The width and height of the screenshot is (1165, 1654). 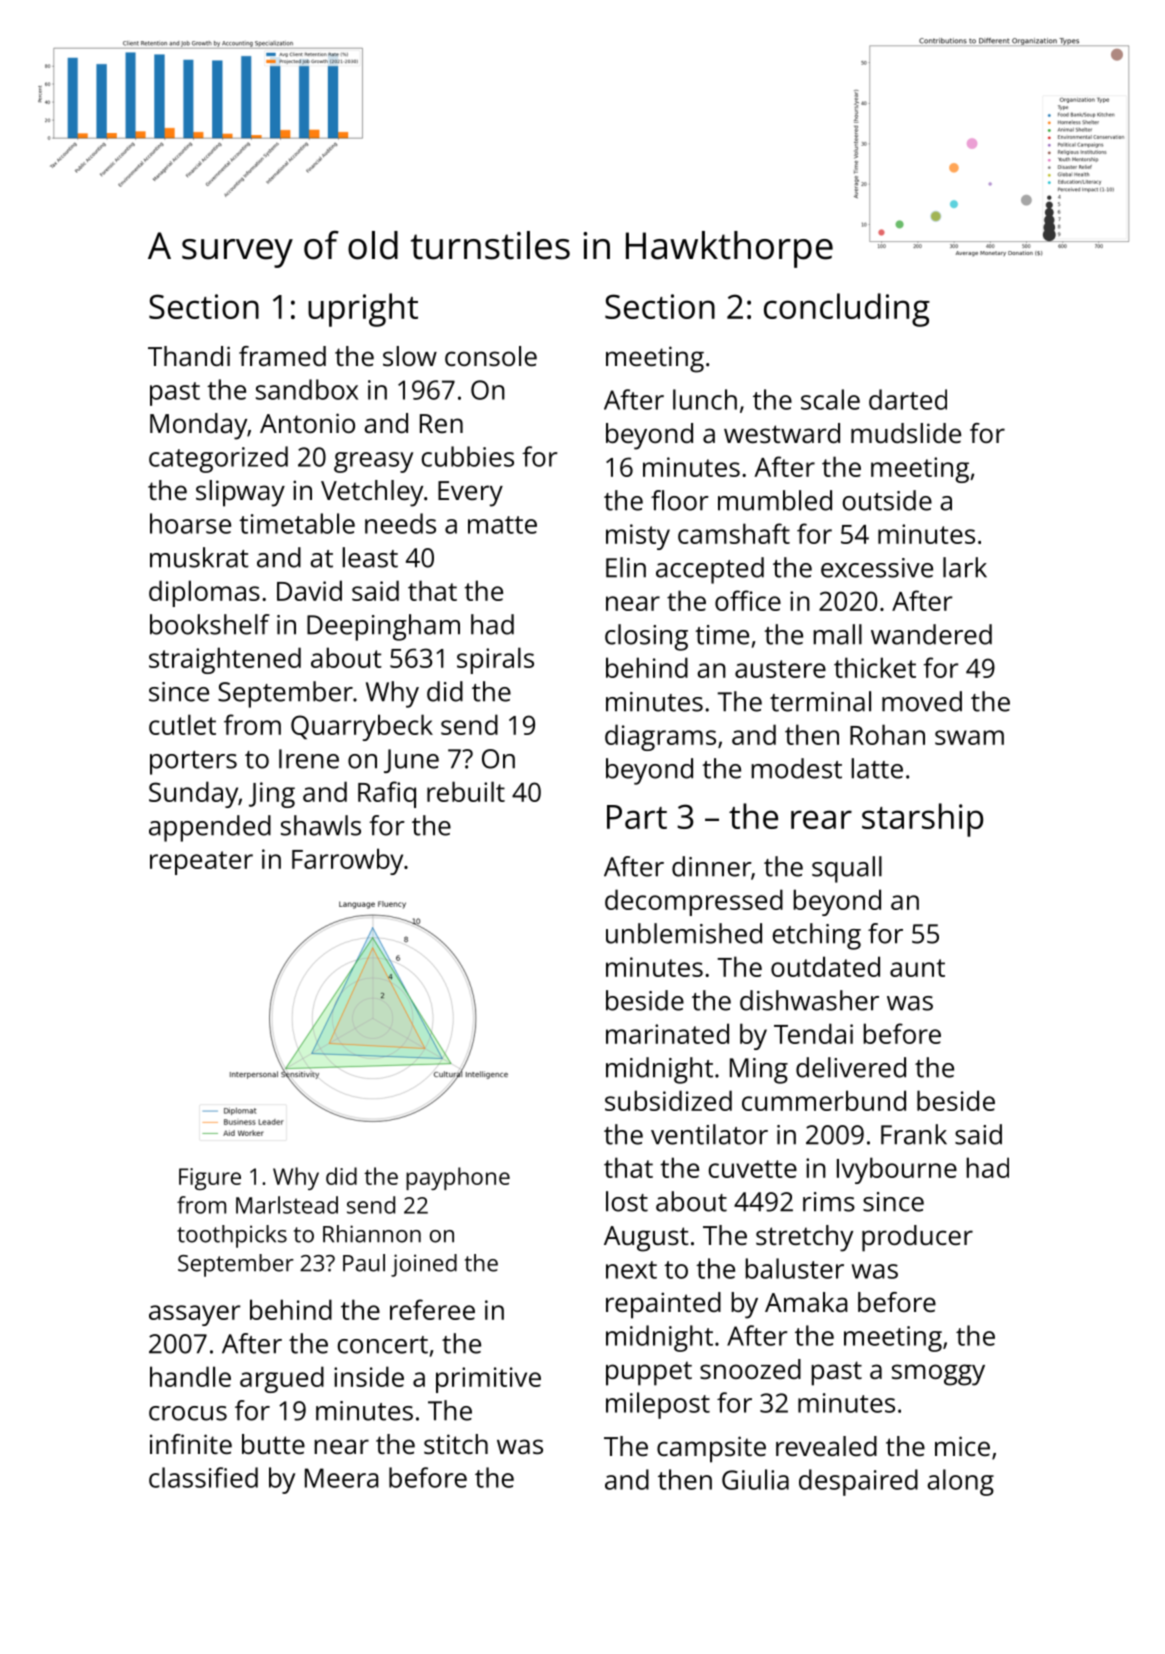 I want to click on David, so click(x=309, y=590).
